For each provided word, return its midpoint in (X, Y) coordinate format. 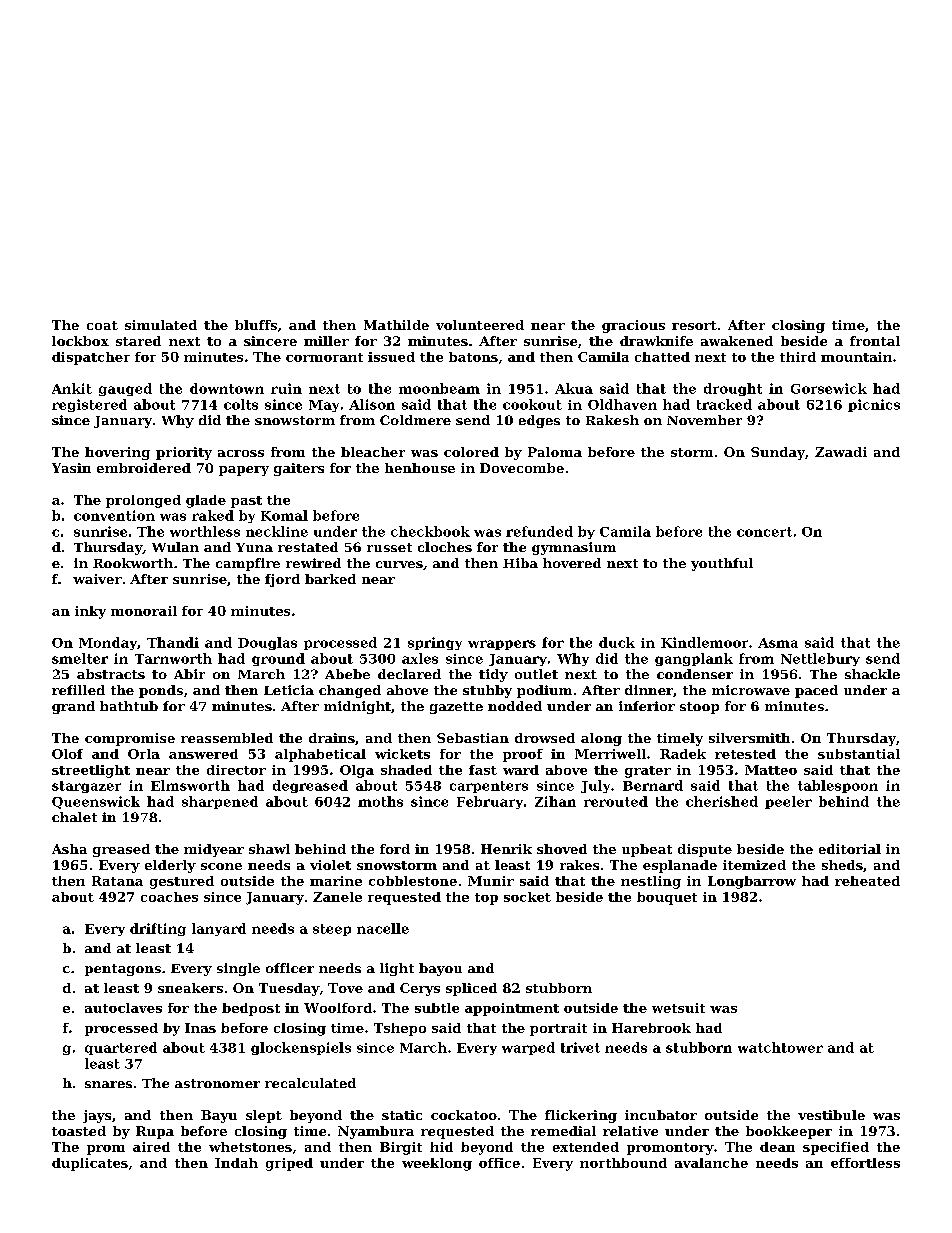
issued (391, 357)
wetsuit (678, 1008)
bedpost (251, 1009)
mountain (856, 357)
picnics (874, 405)
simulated (161, 325)
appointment (512, 1009)
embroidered (144, 468)
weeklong (437, 1164)
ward (521, 770)
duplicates (90, 1164)
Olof (67, 754)
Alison (372, 404)
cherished (722, 801)
